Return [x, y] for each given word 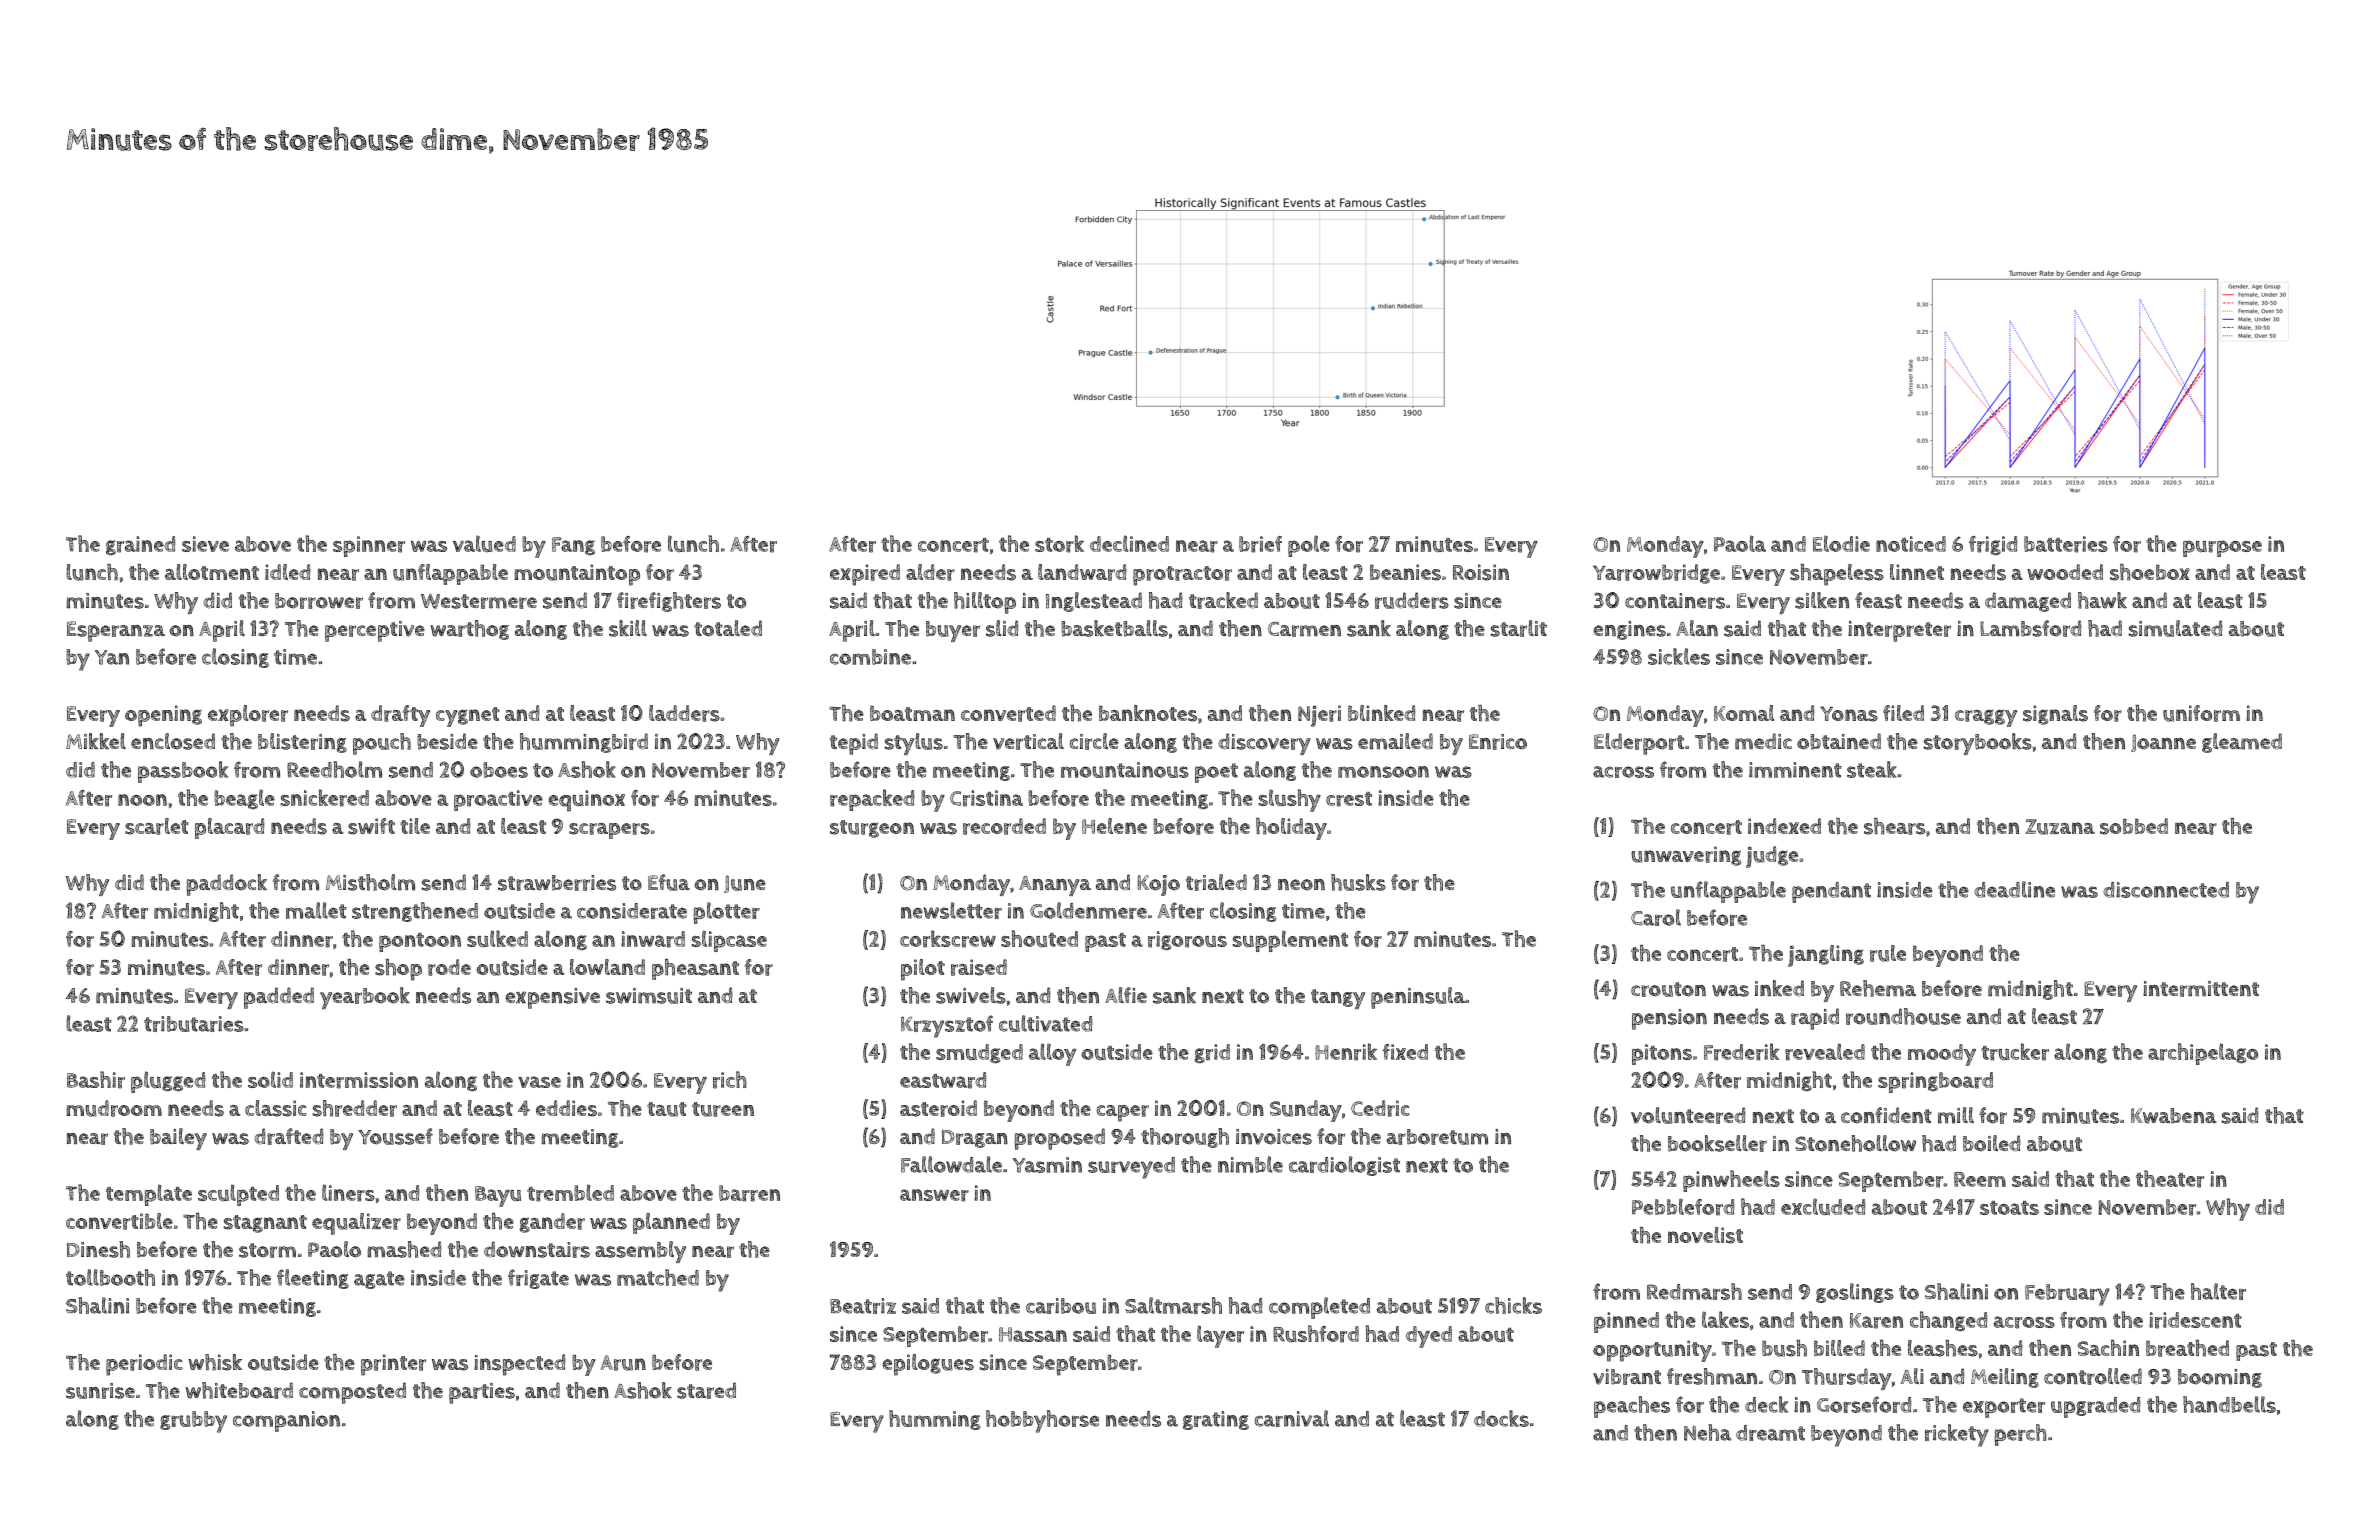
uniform [2201, 713]
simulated [2175, 628]
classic [276, 1108]
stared [706, 1390]
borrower [319, 601]
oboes [499, 770]
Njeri [1319, 716]
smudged [979, 1053]
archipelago [2203, 1054]
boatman [912, 713]
